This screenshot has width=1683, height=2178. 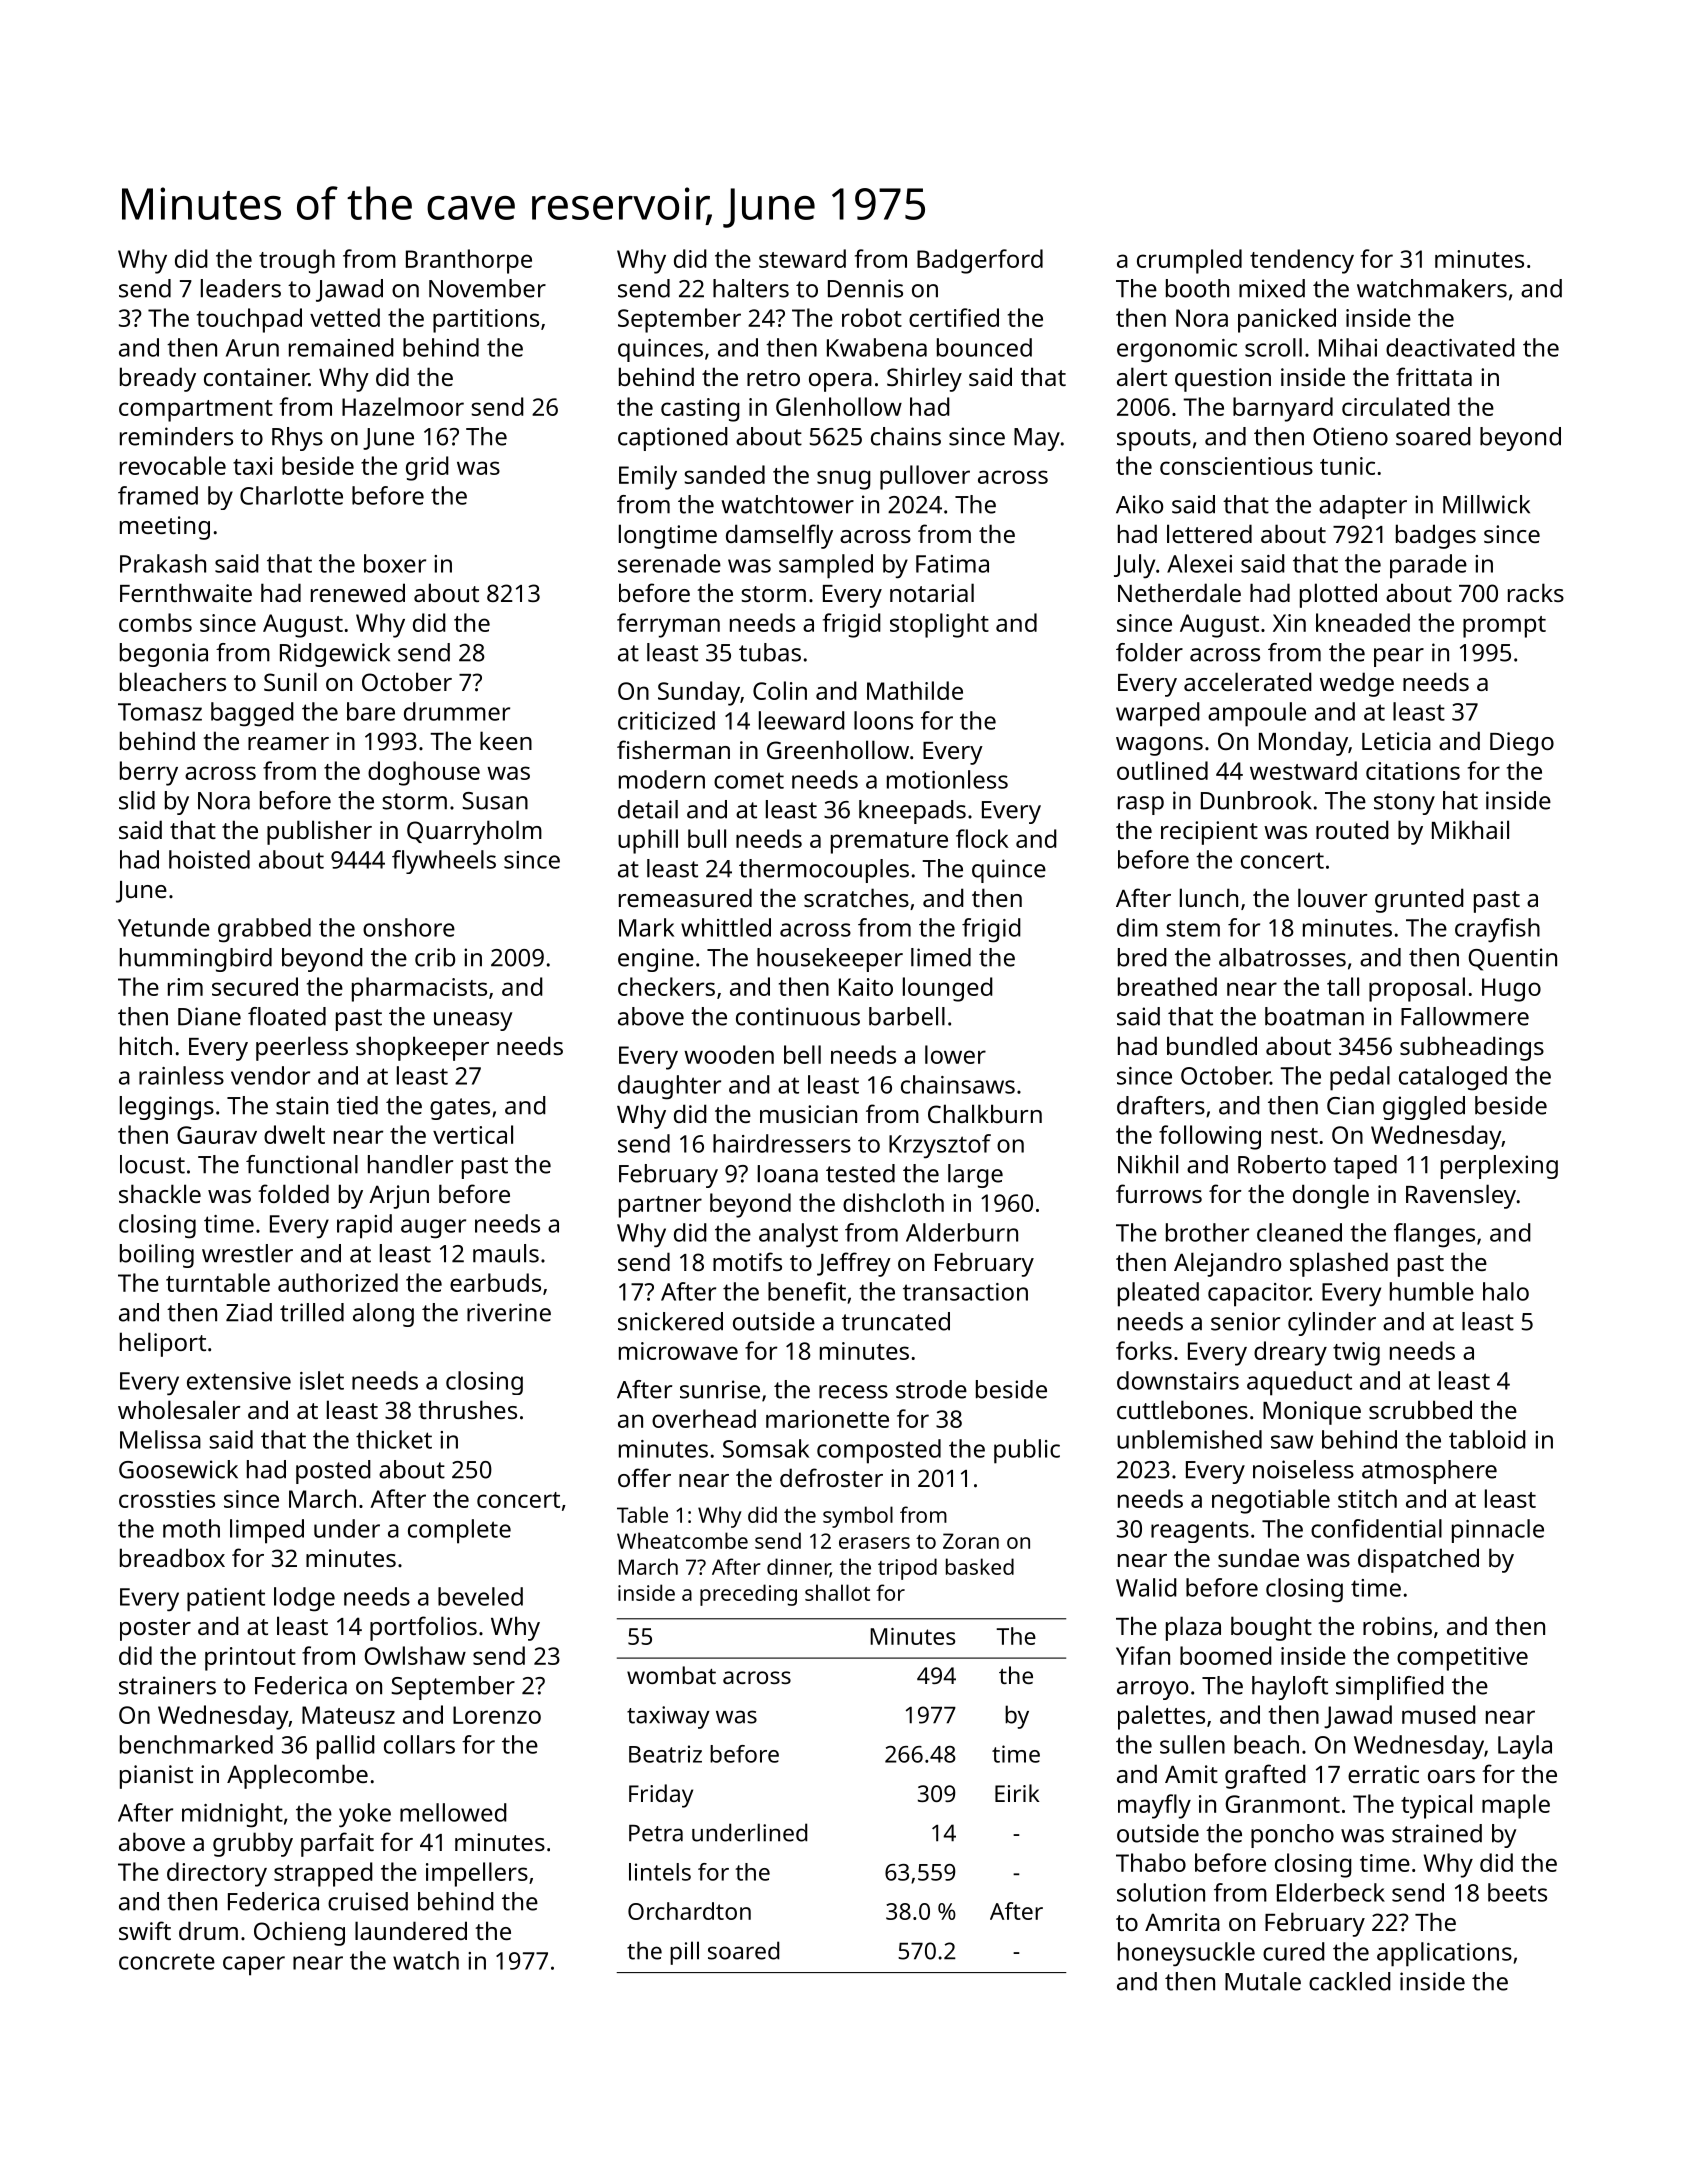 What do you see at coordinates (156, 1777) in the screenshot?
I see `pianist` at bounding box center [156, 1777].
